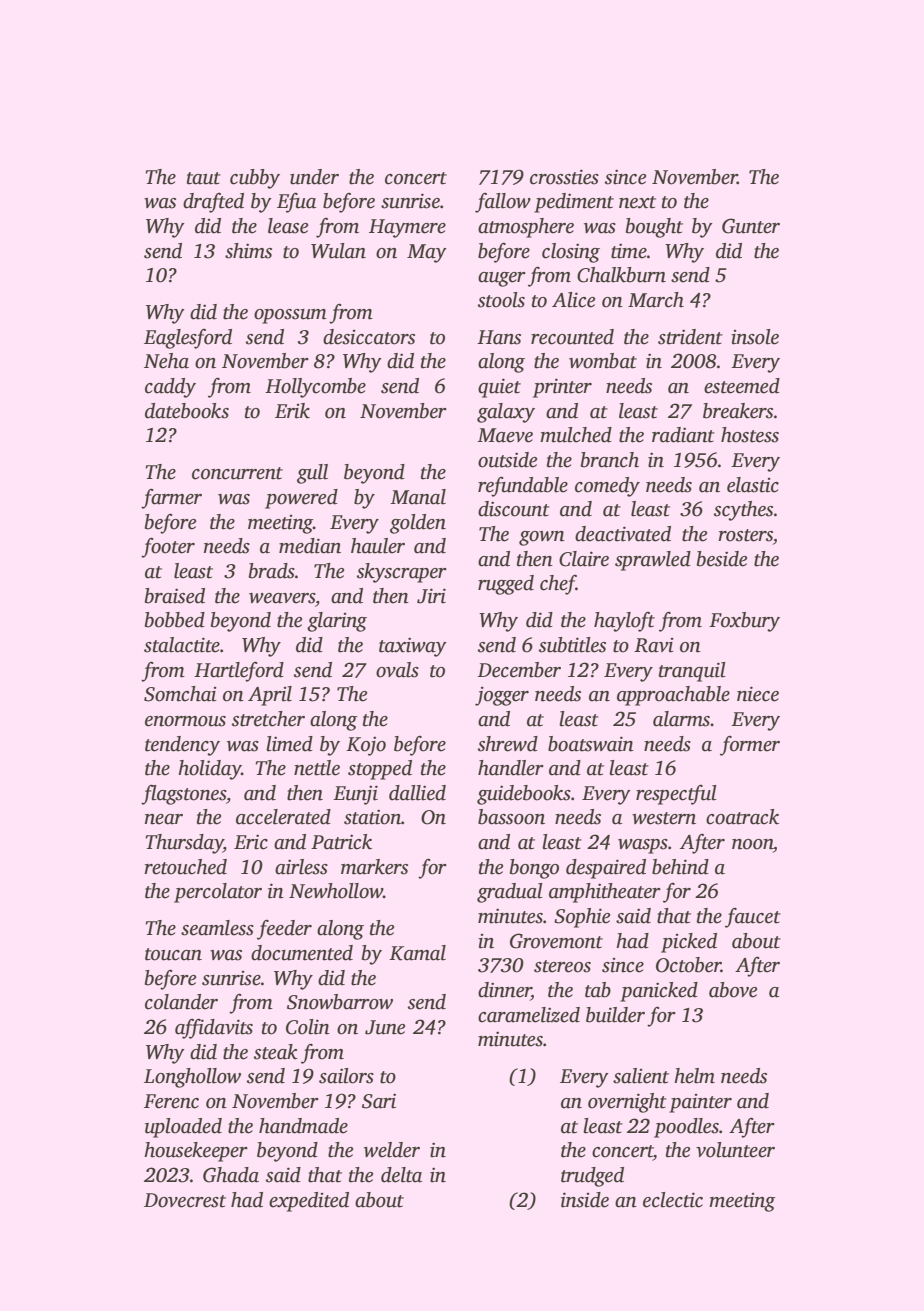 Image resolution: width=924 pixels, height=1311 pixels. Describe the element at coordinates (314, 177) in the screenshot. I see `under` at that location.
